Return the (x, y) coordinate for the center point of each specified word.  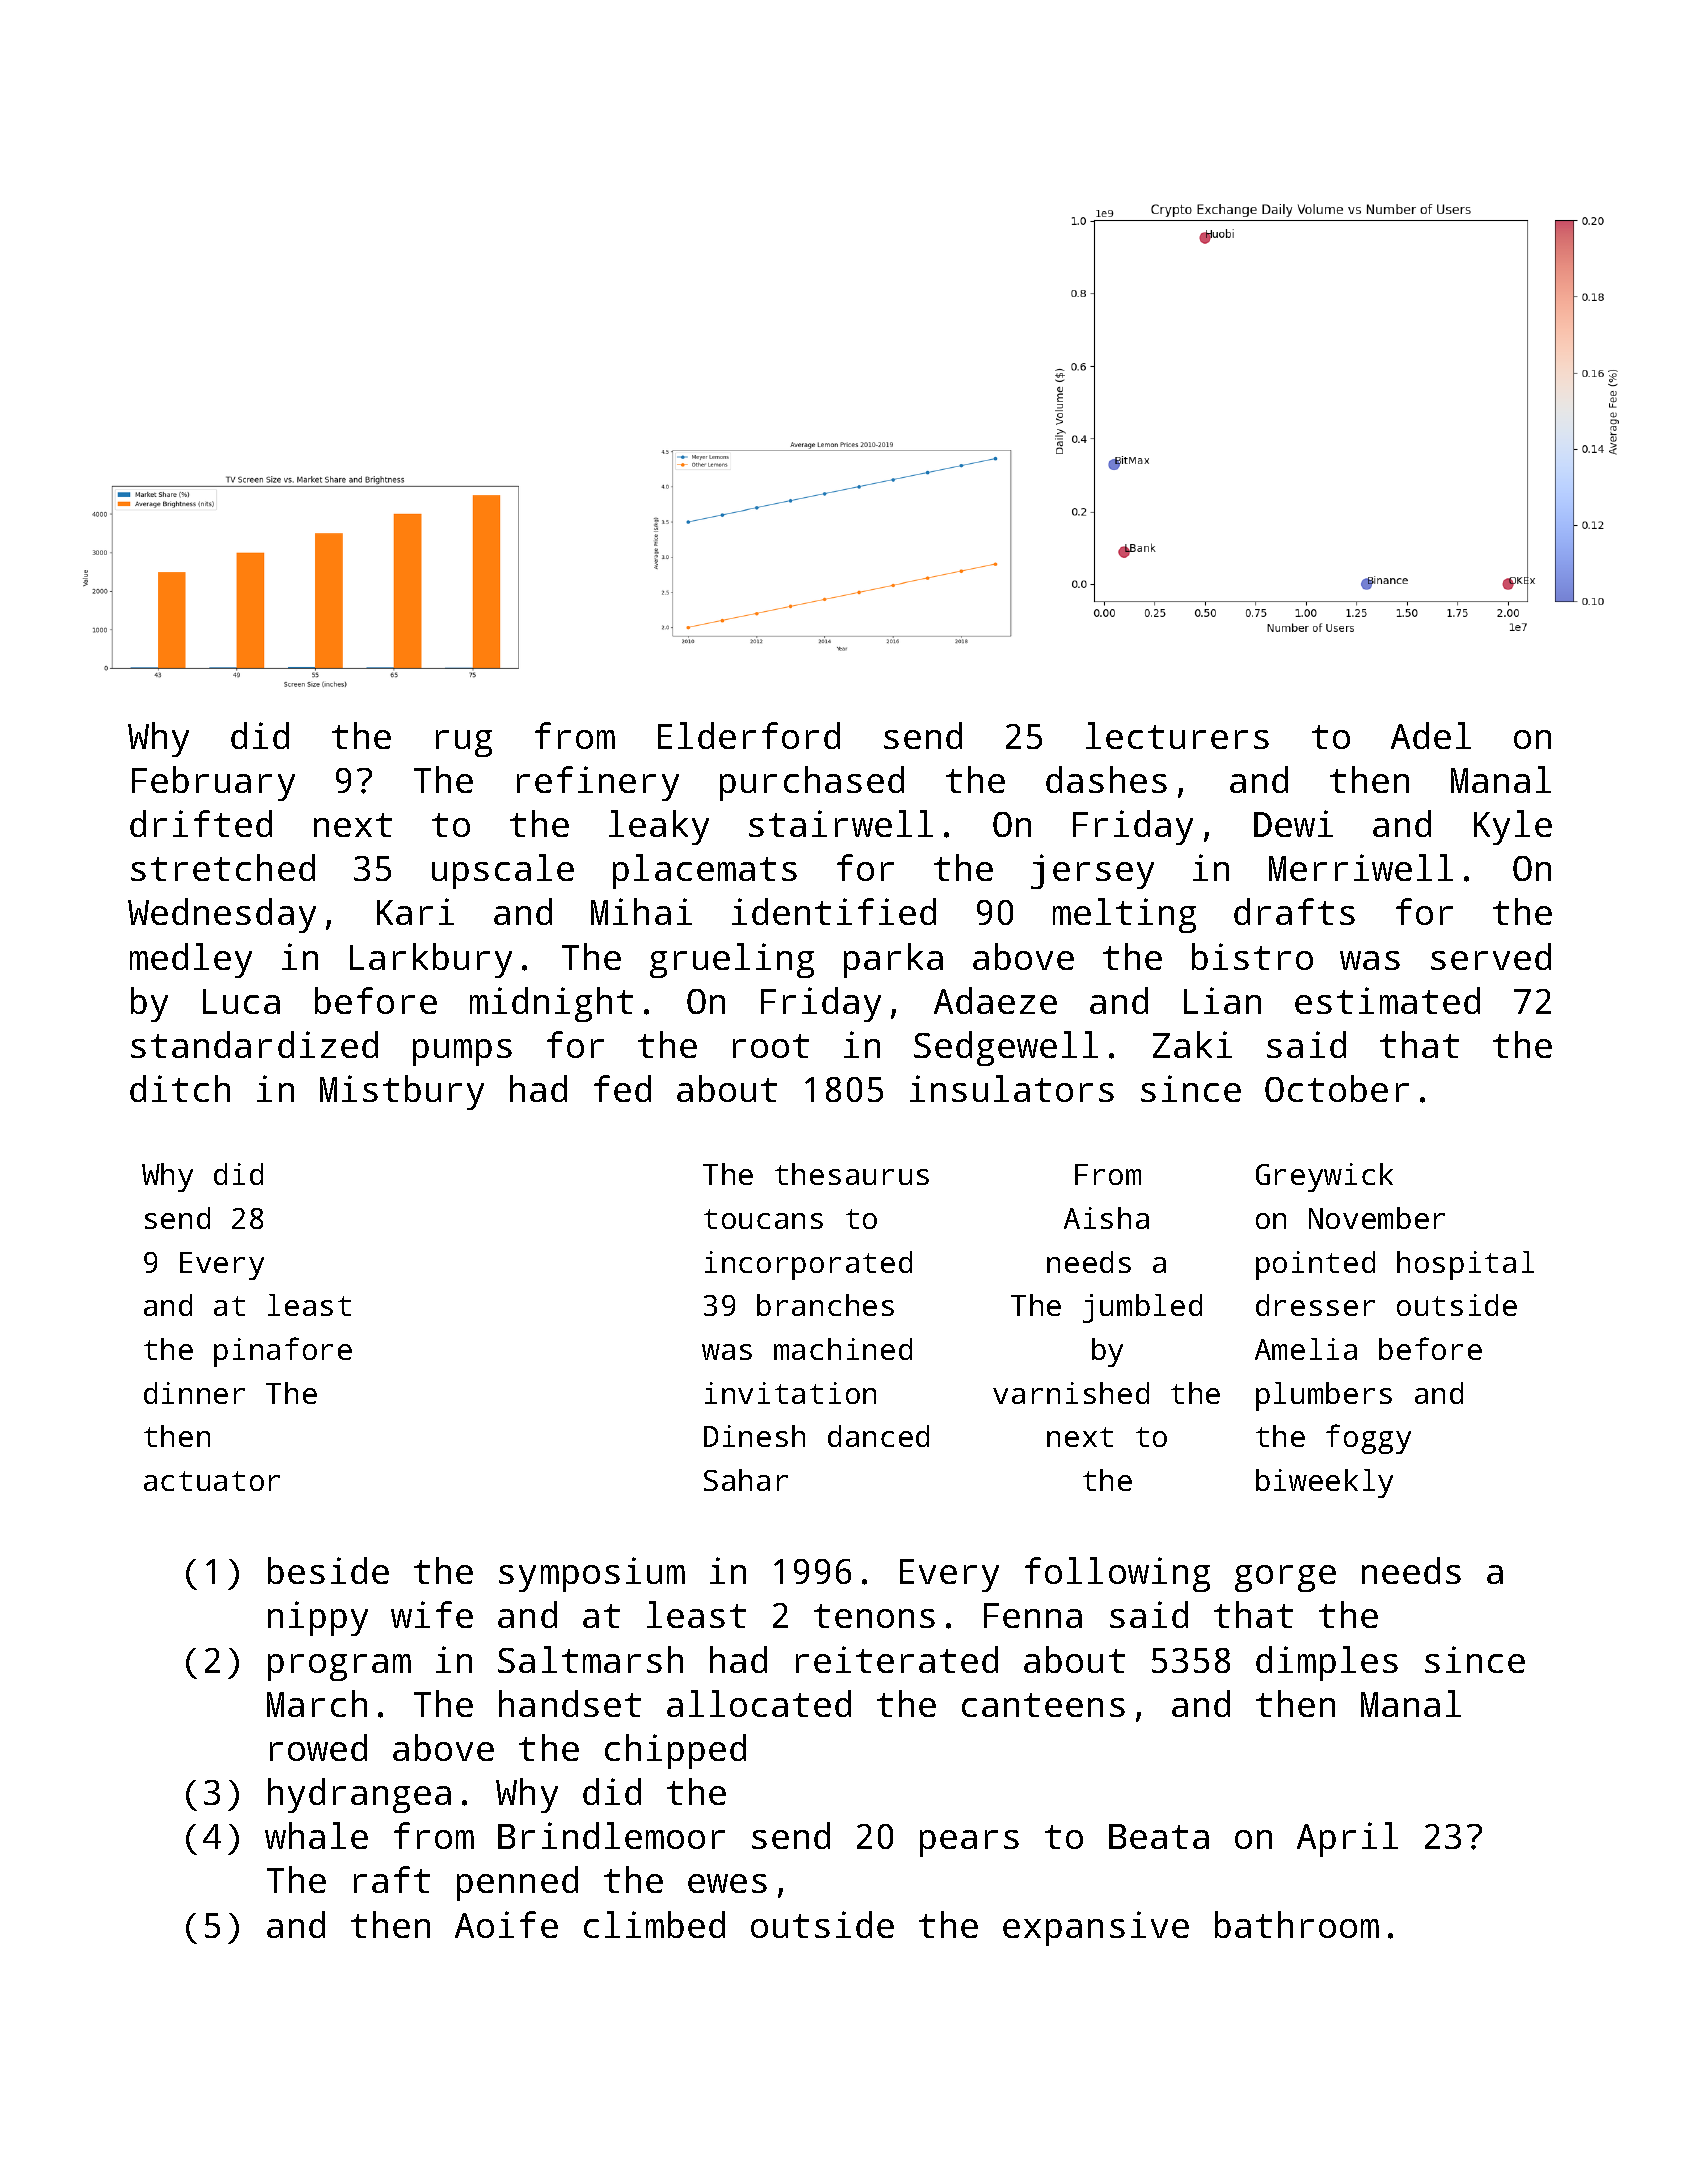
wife (432, 1614)
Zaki (1192, 1044)
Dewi (1293, 823)
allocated (759, 1703)
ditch (180, 1088)
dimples (1327, 1663)
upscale (503, 871)
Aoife (506, 1924)
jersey (1092, 871)
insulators (1012, 1088)
